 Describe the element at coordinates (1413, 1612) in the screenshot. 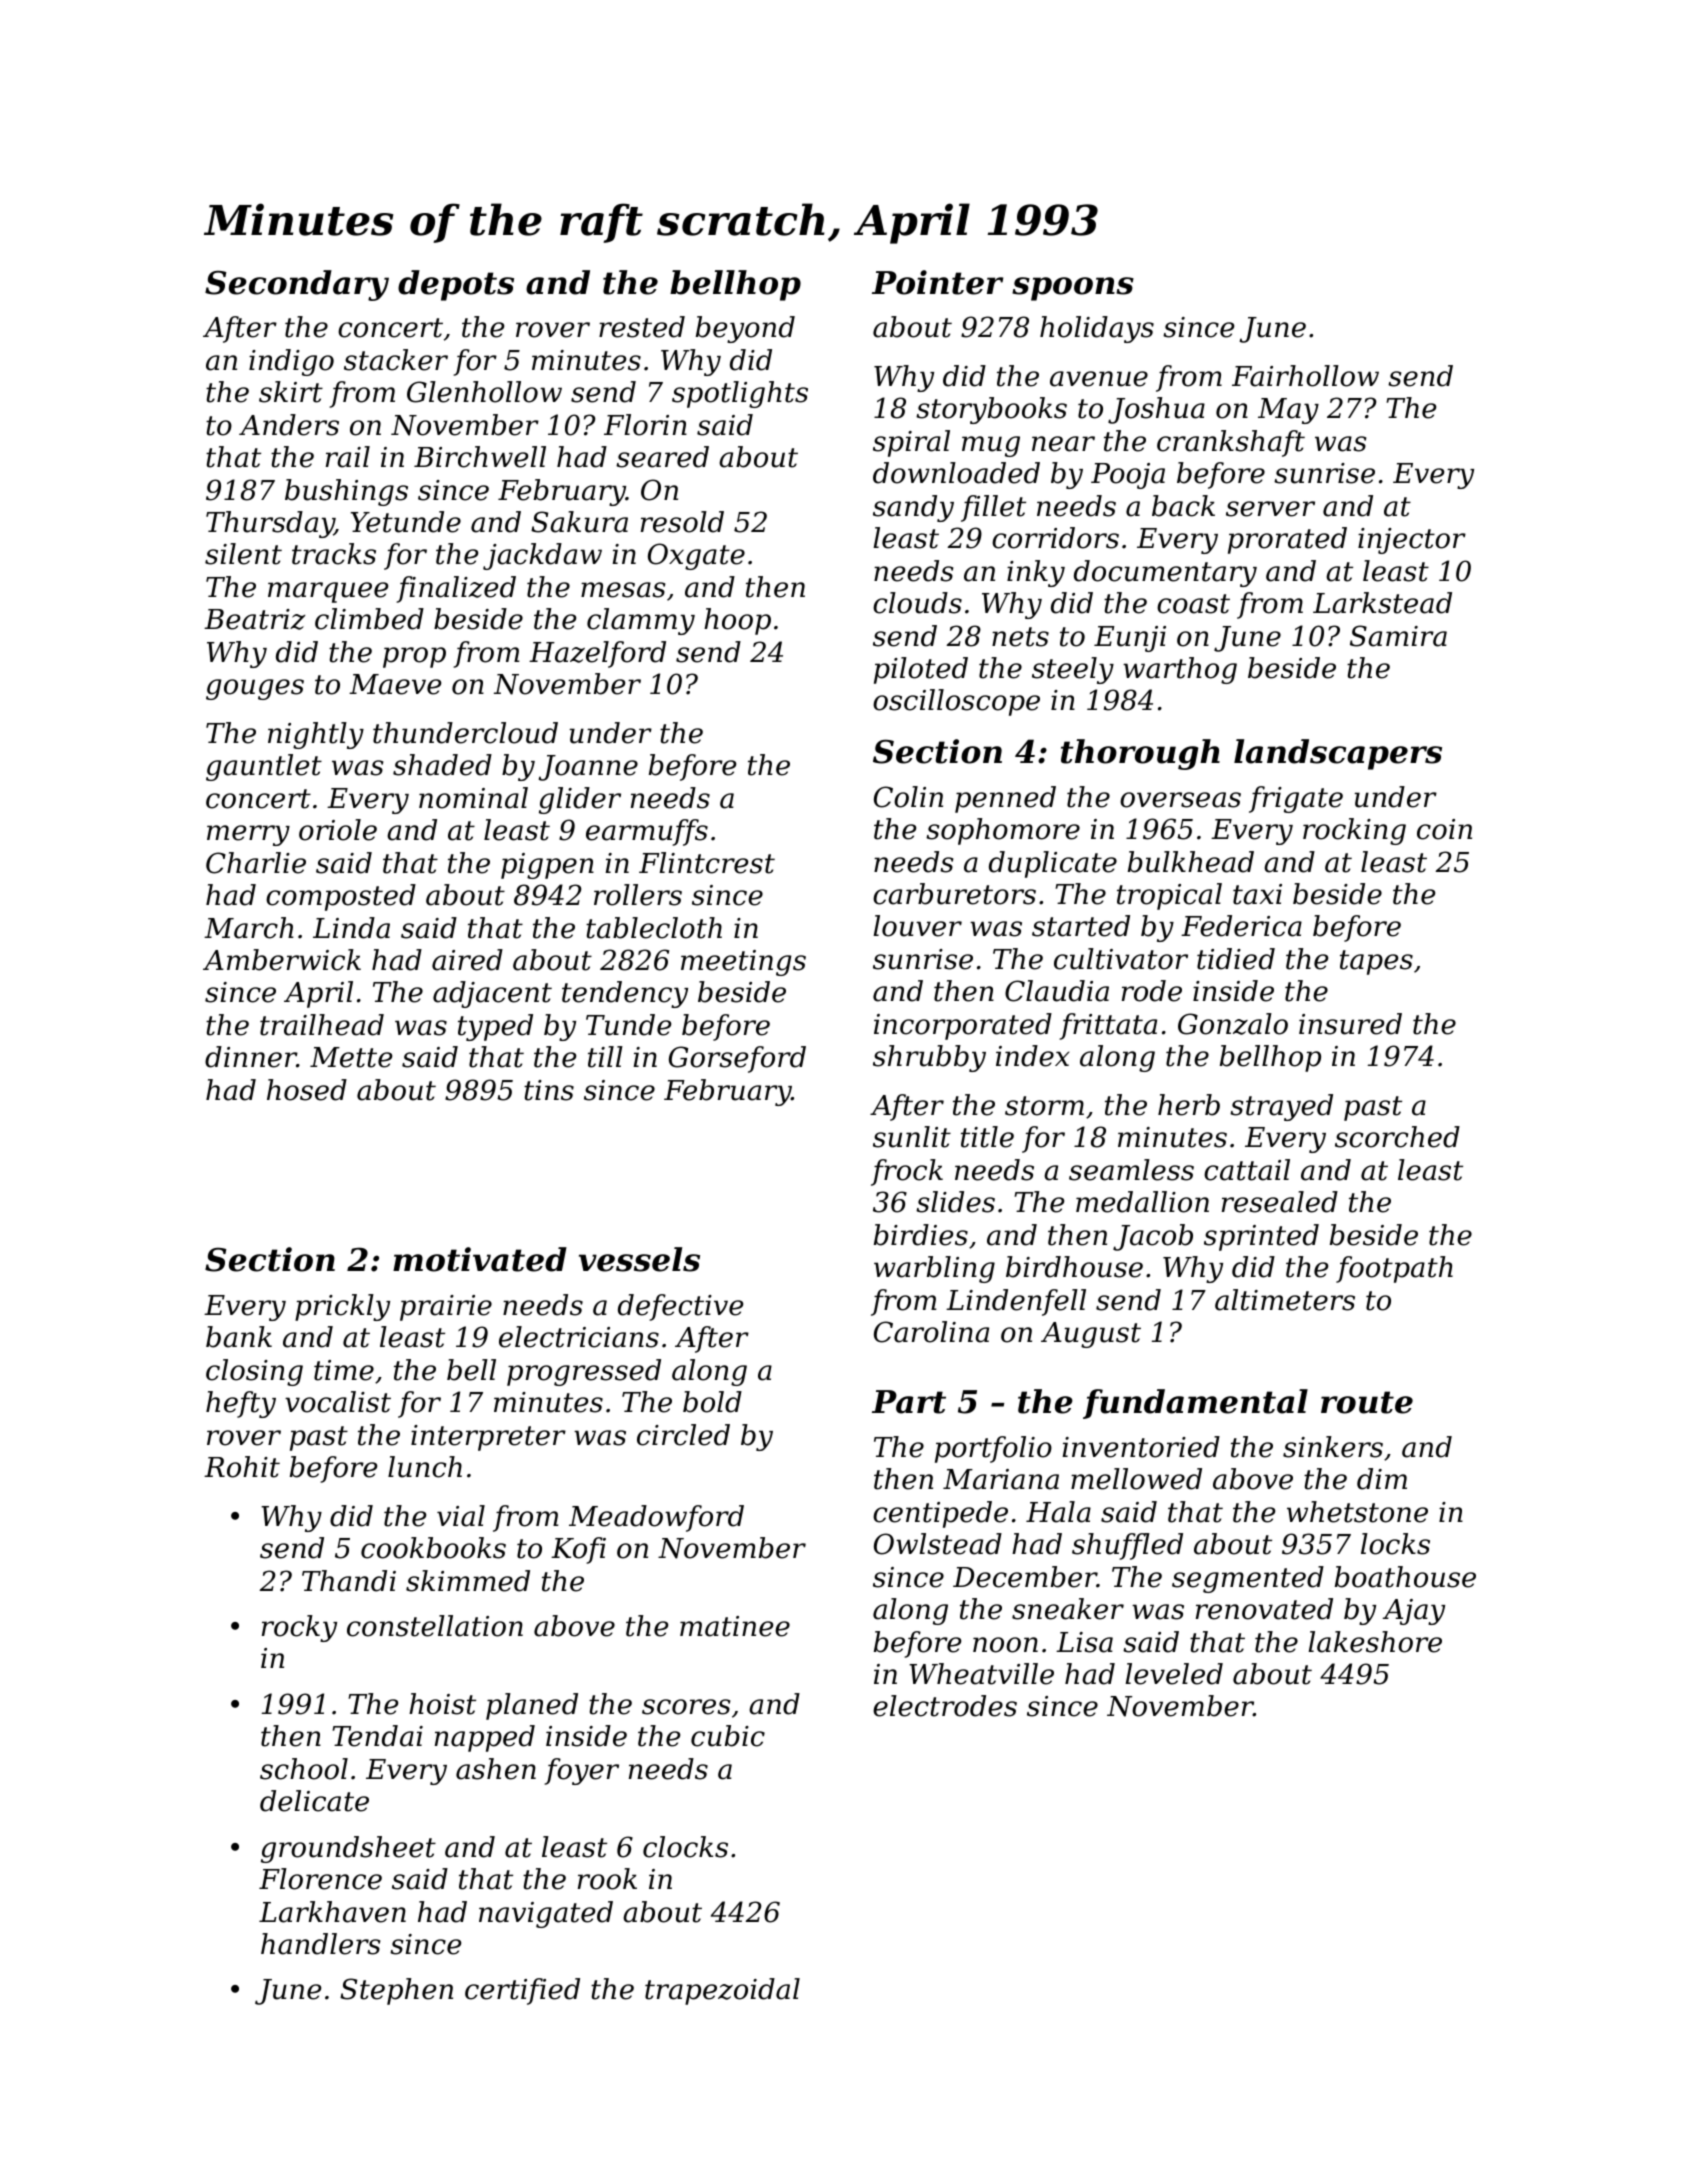

I see `Ajay` at that location.
